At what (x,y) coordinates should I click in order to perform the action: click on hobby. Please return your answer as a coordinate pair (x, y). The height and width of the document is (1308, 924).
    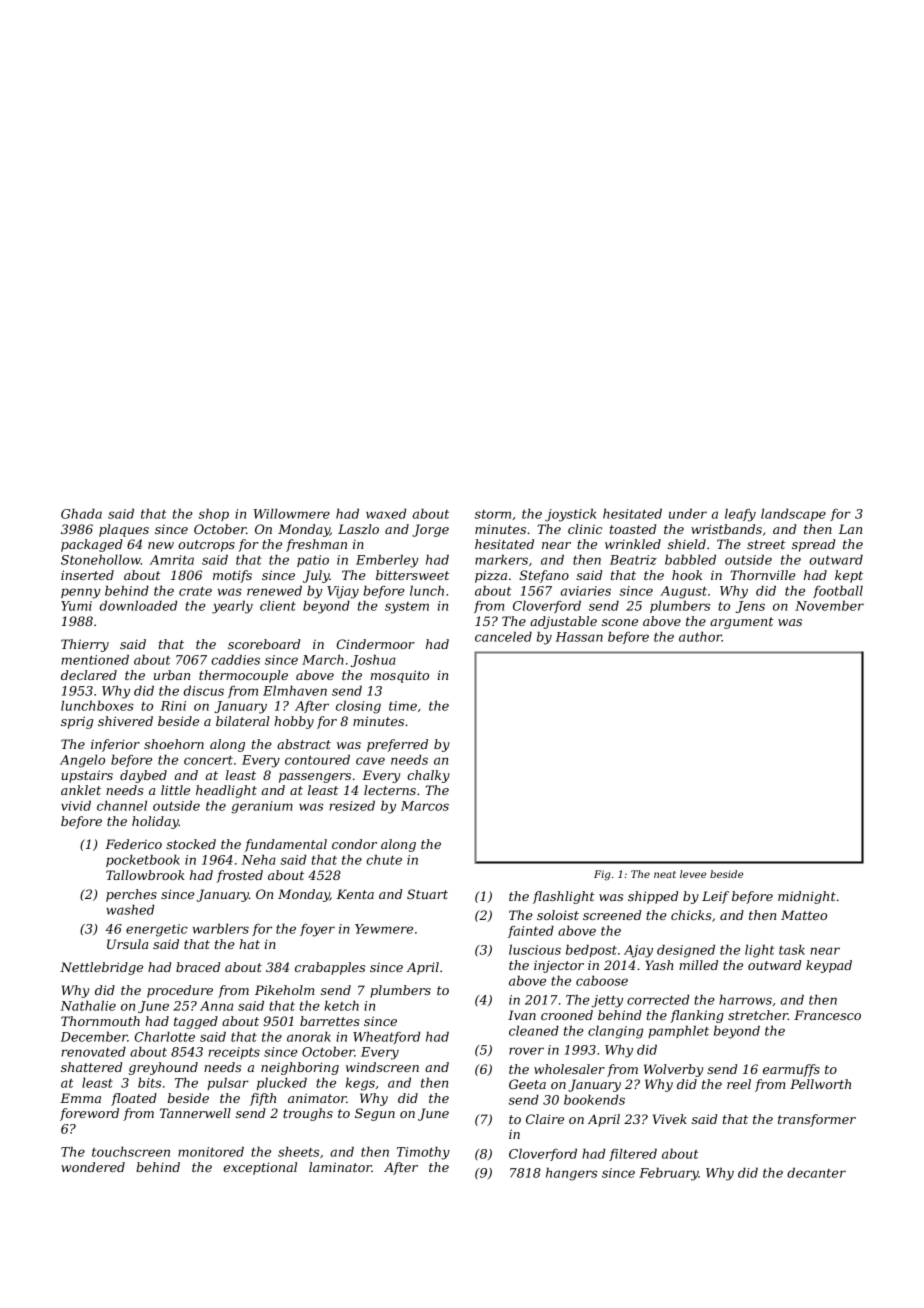
    Looking at the image, I should click on (294, 722).
